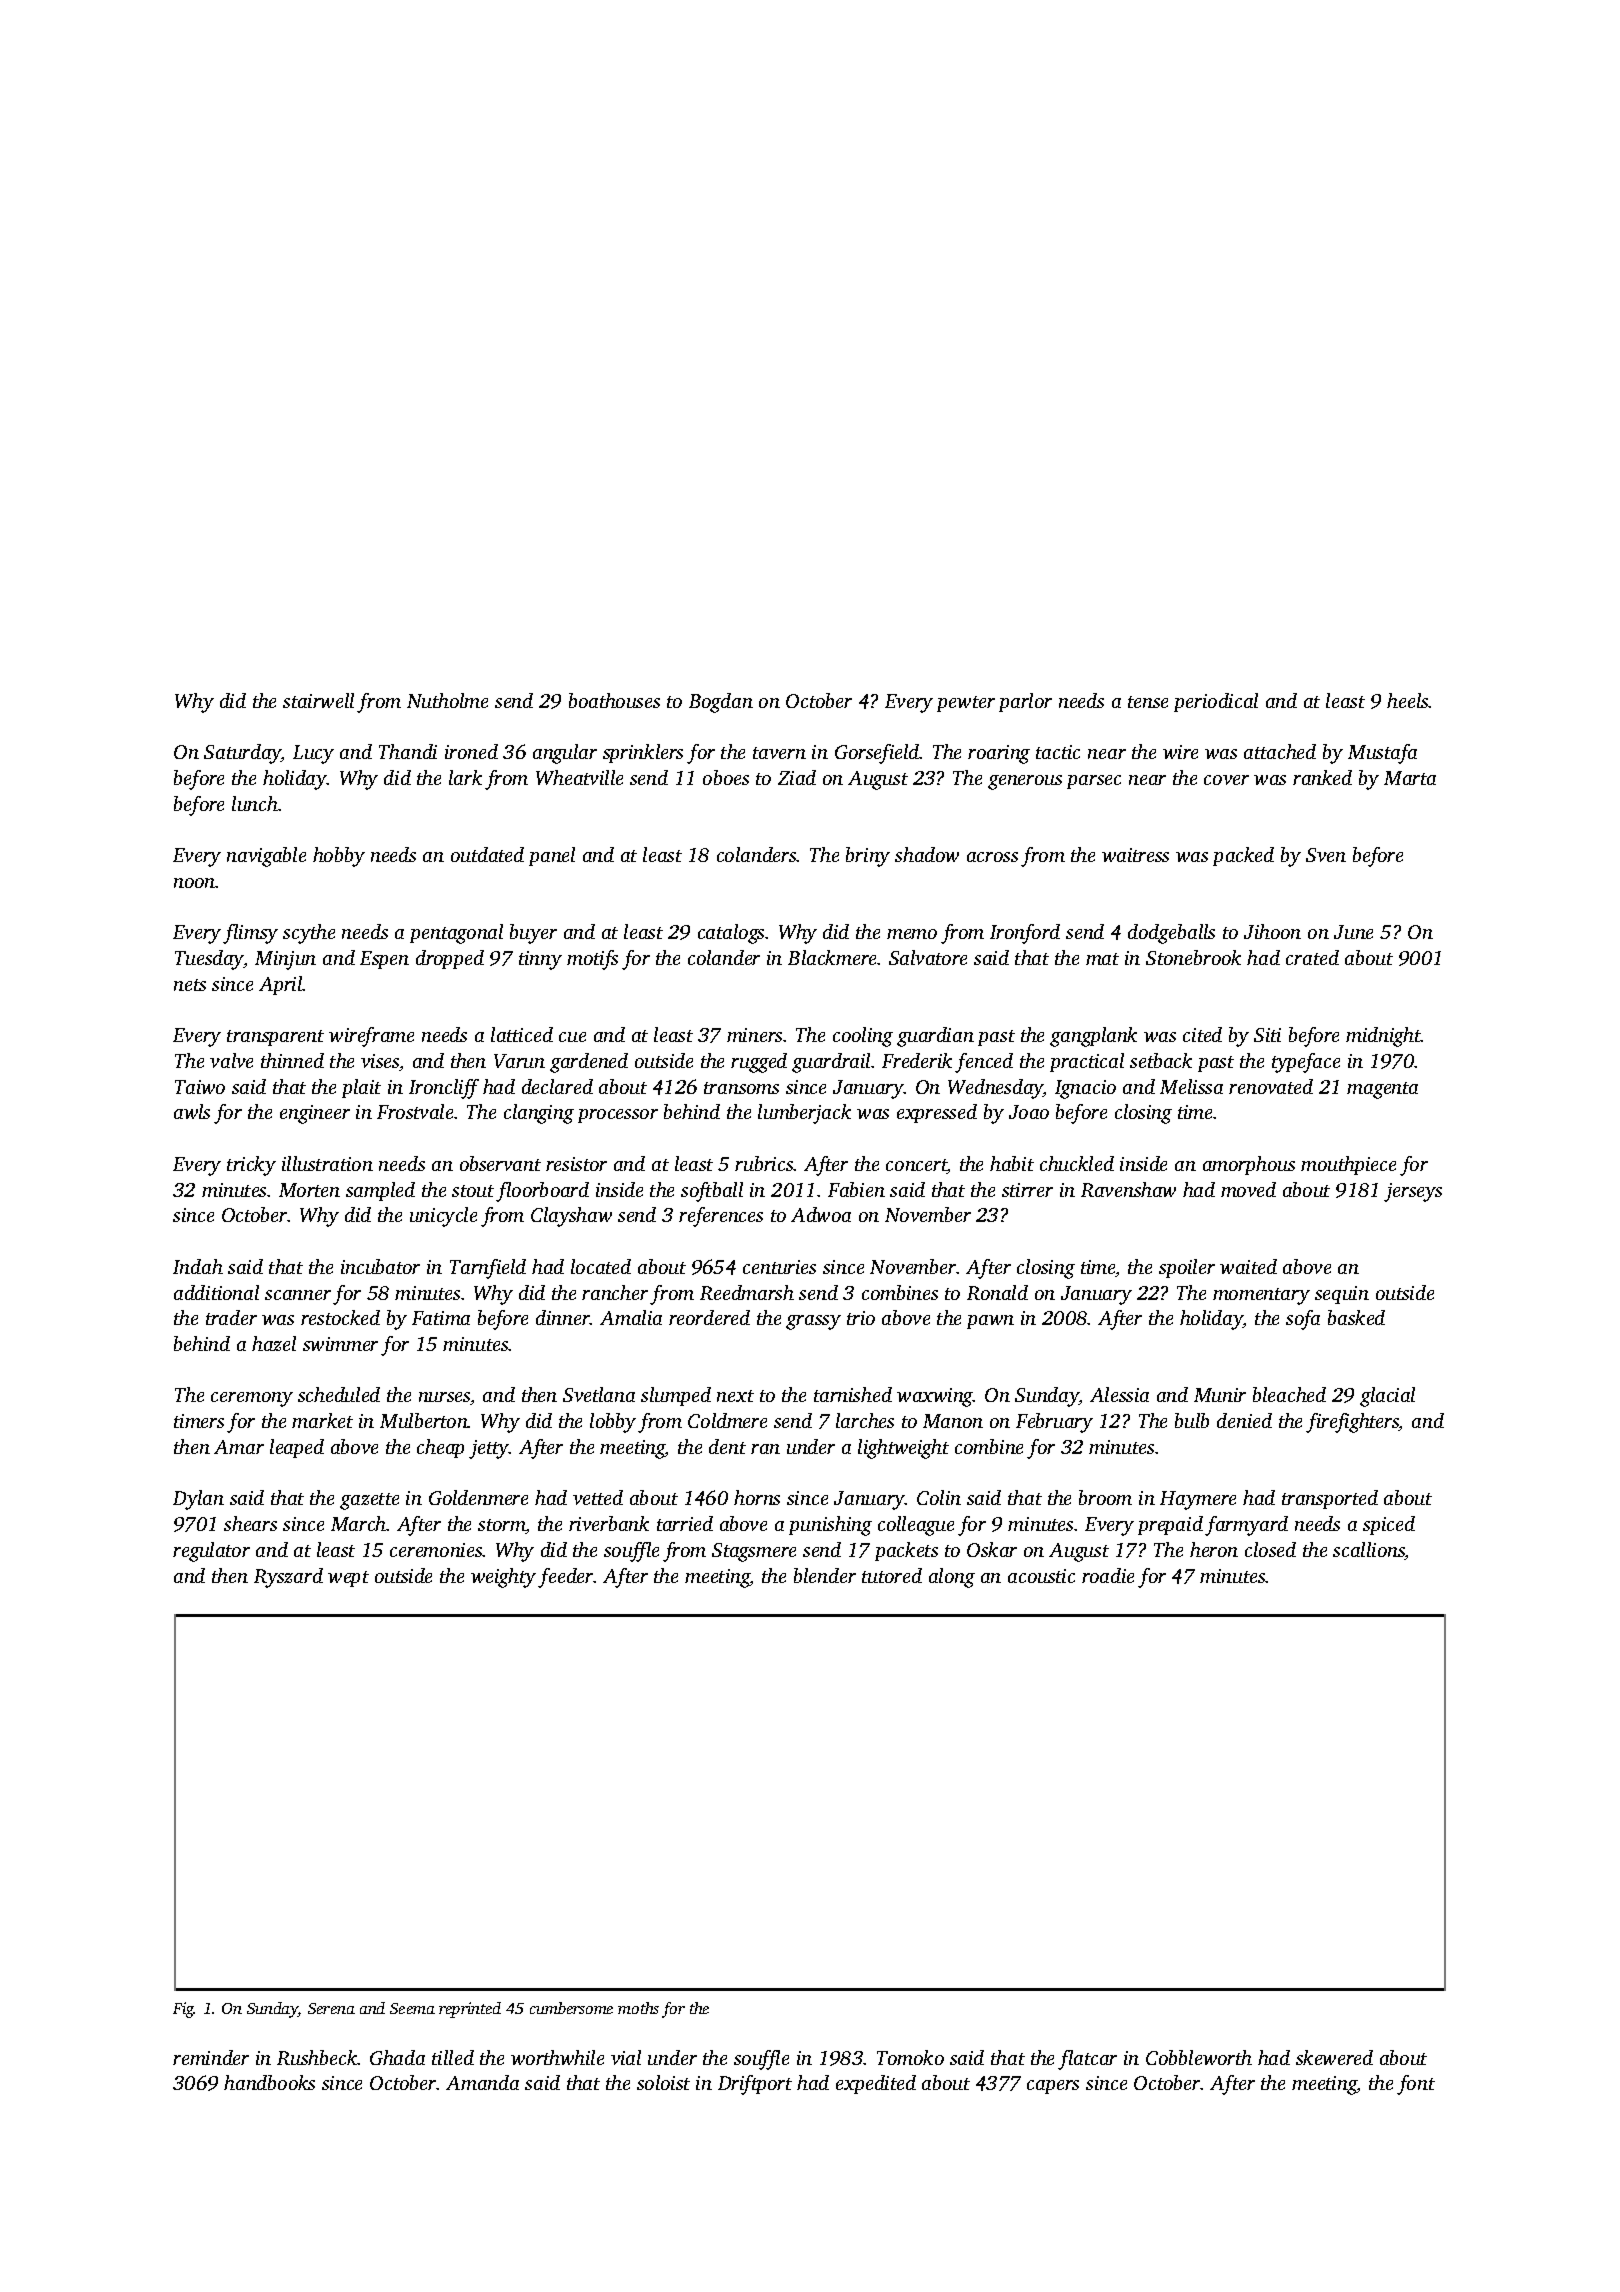 This screenshot has width=1620, height=2292. Describe the element at coordinates (348, 1579) in the screenshot. I see `wept` at that location.
